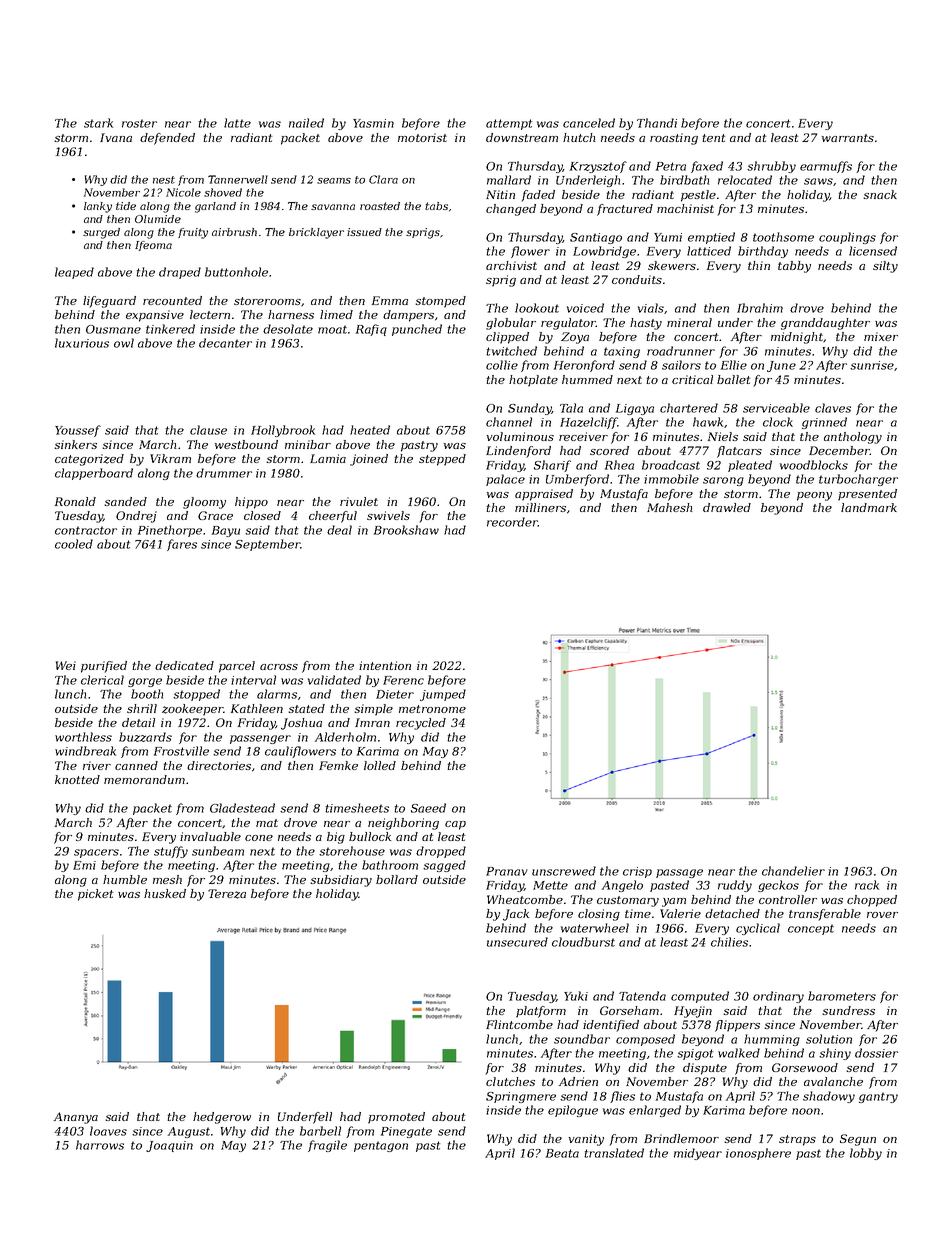 The image size is (952, 1233). What do you see at coordinates (396, 1118) in the page?
I see `promoted` at bounding box center [396, 1118].
